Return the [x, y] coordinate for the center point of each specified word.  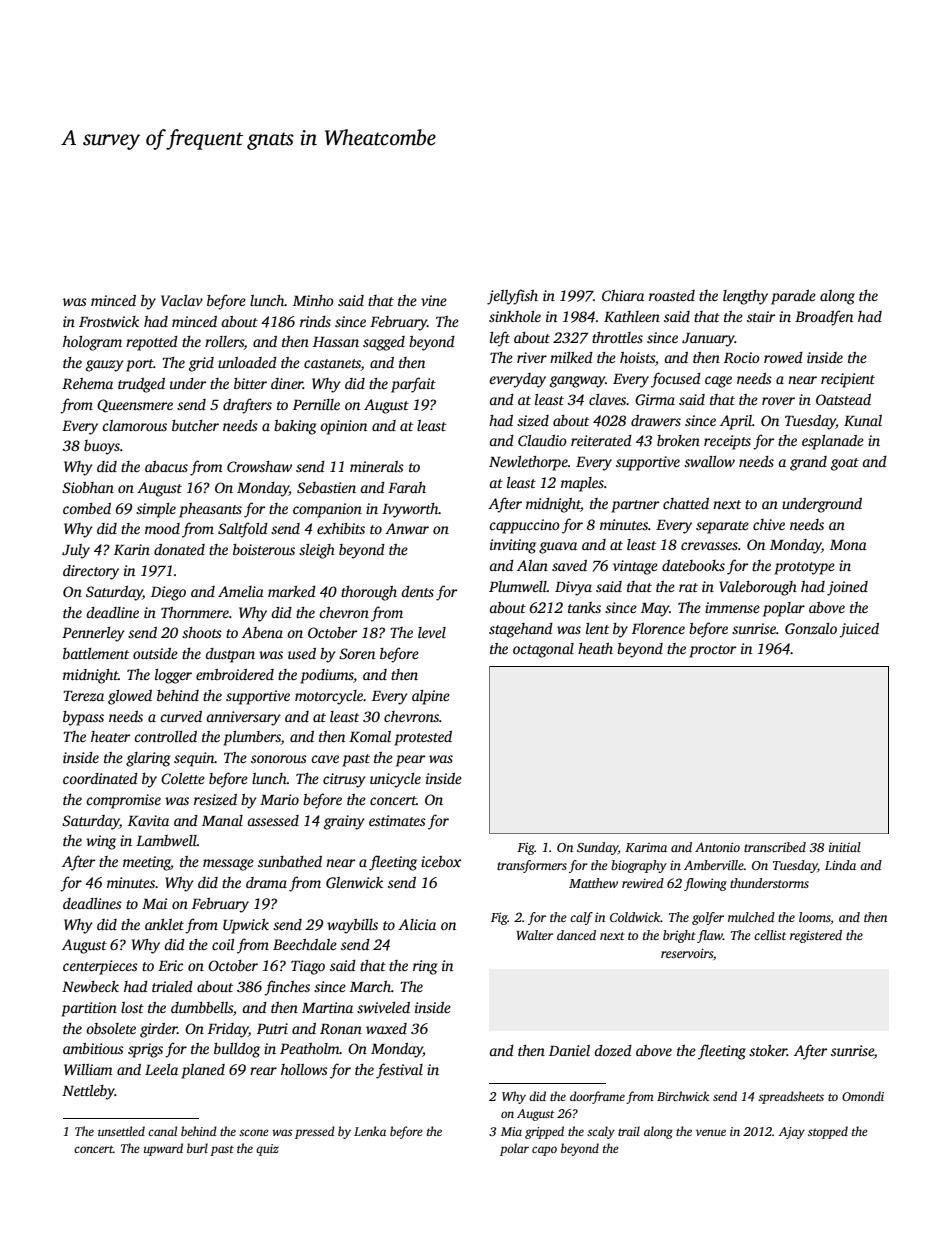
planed [203, 1071]
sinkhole [515, 316]
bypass [83, 718]
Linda [840, 865]
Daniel [569, 1050]
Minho [313, 300]
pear [411, 761]
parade [793, 297]
